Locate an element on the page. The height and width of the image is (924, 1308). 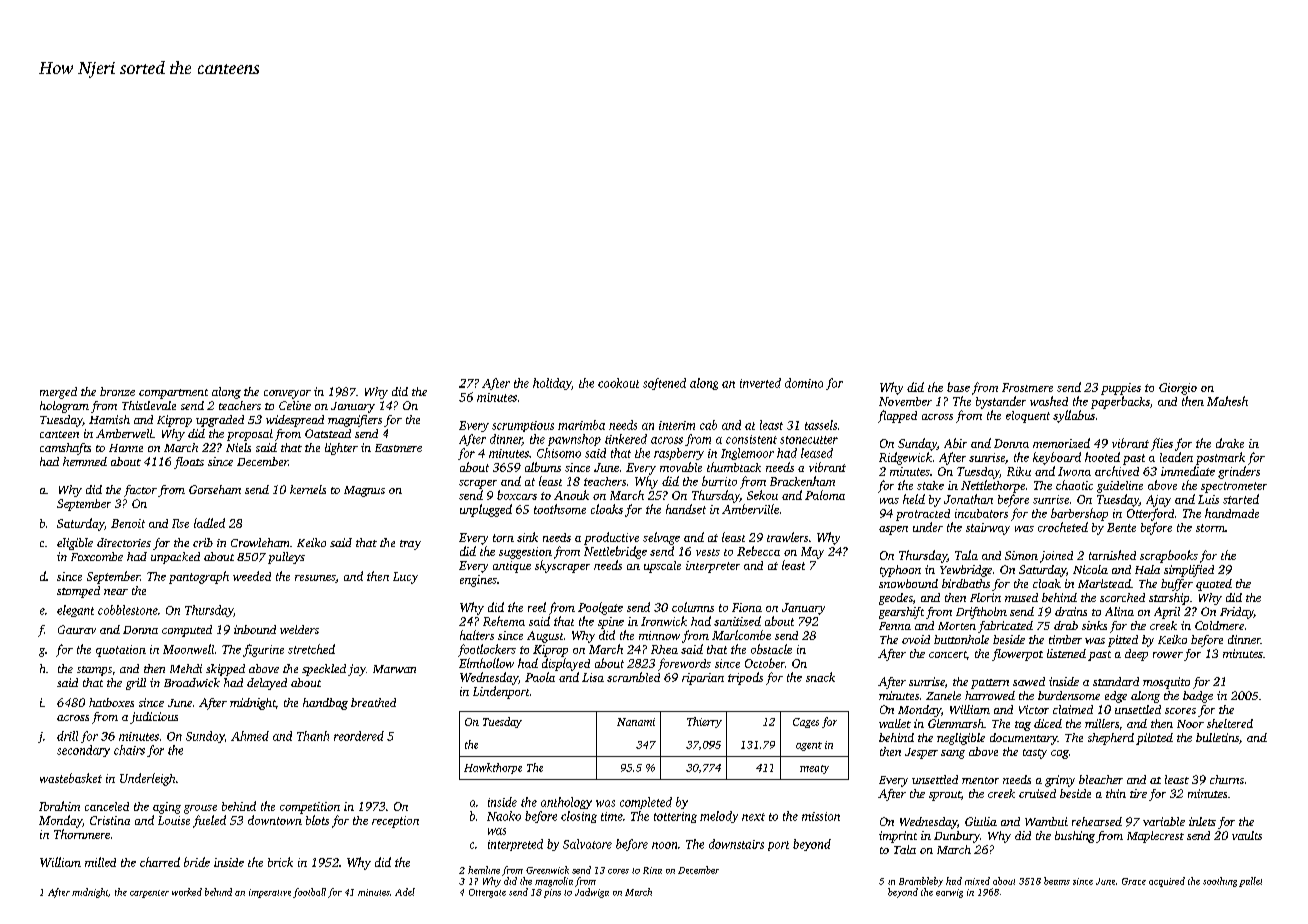
carpenter is located at coordinates (149, 894).
